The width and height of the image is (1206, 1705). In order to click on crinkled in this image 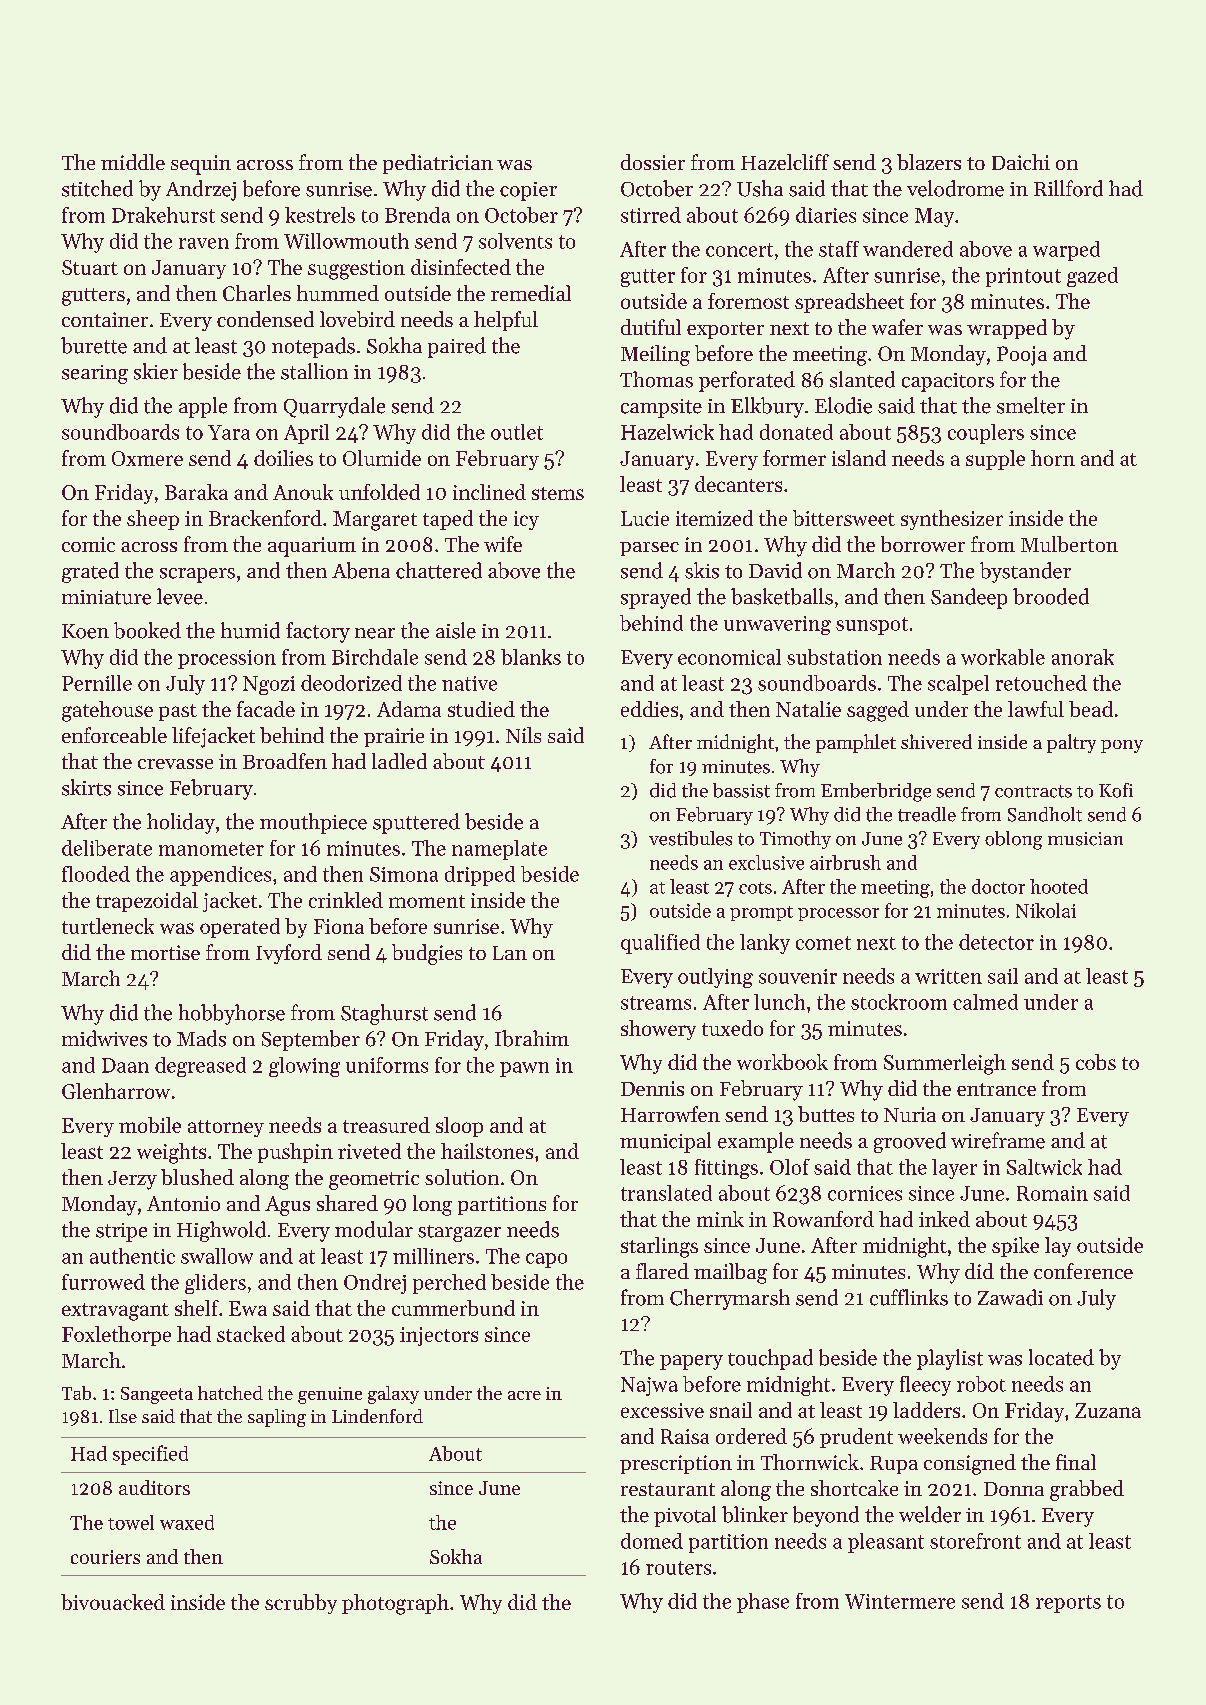, I will do `click(346, 900)`.
